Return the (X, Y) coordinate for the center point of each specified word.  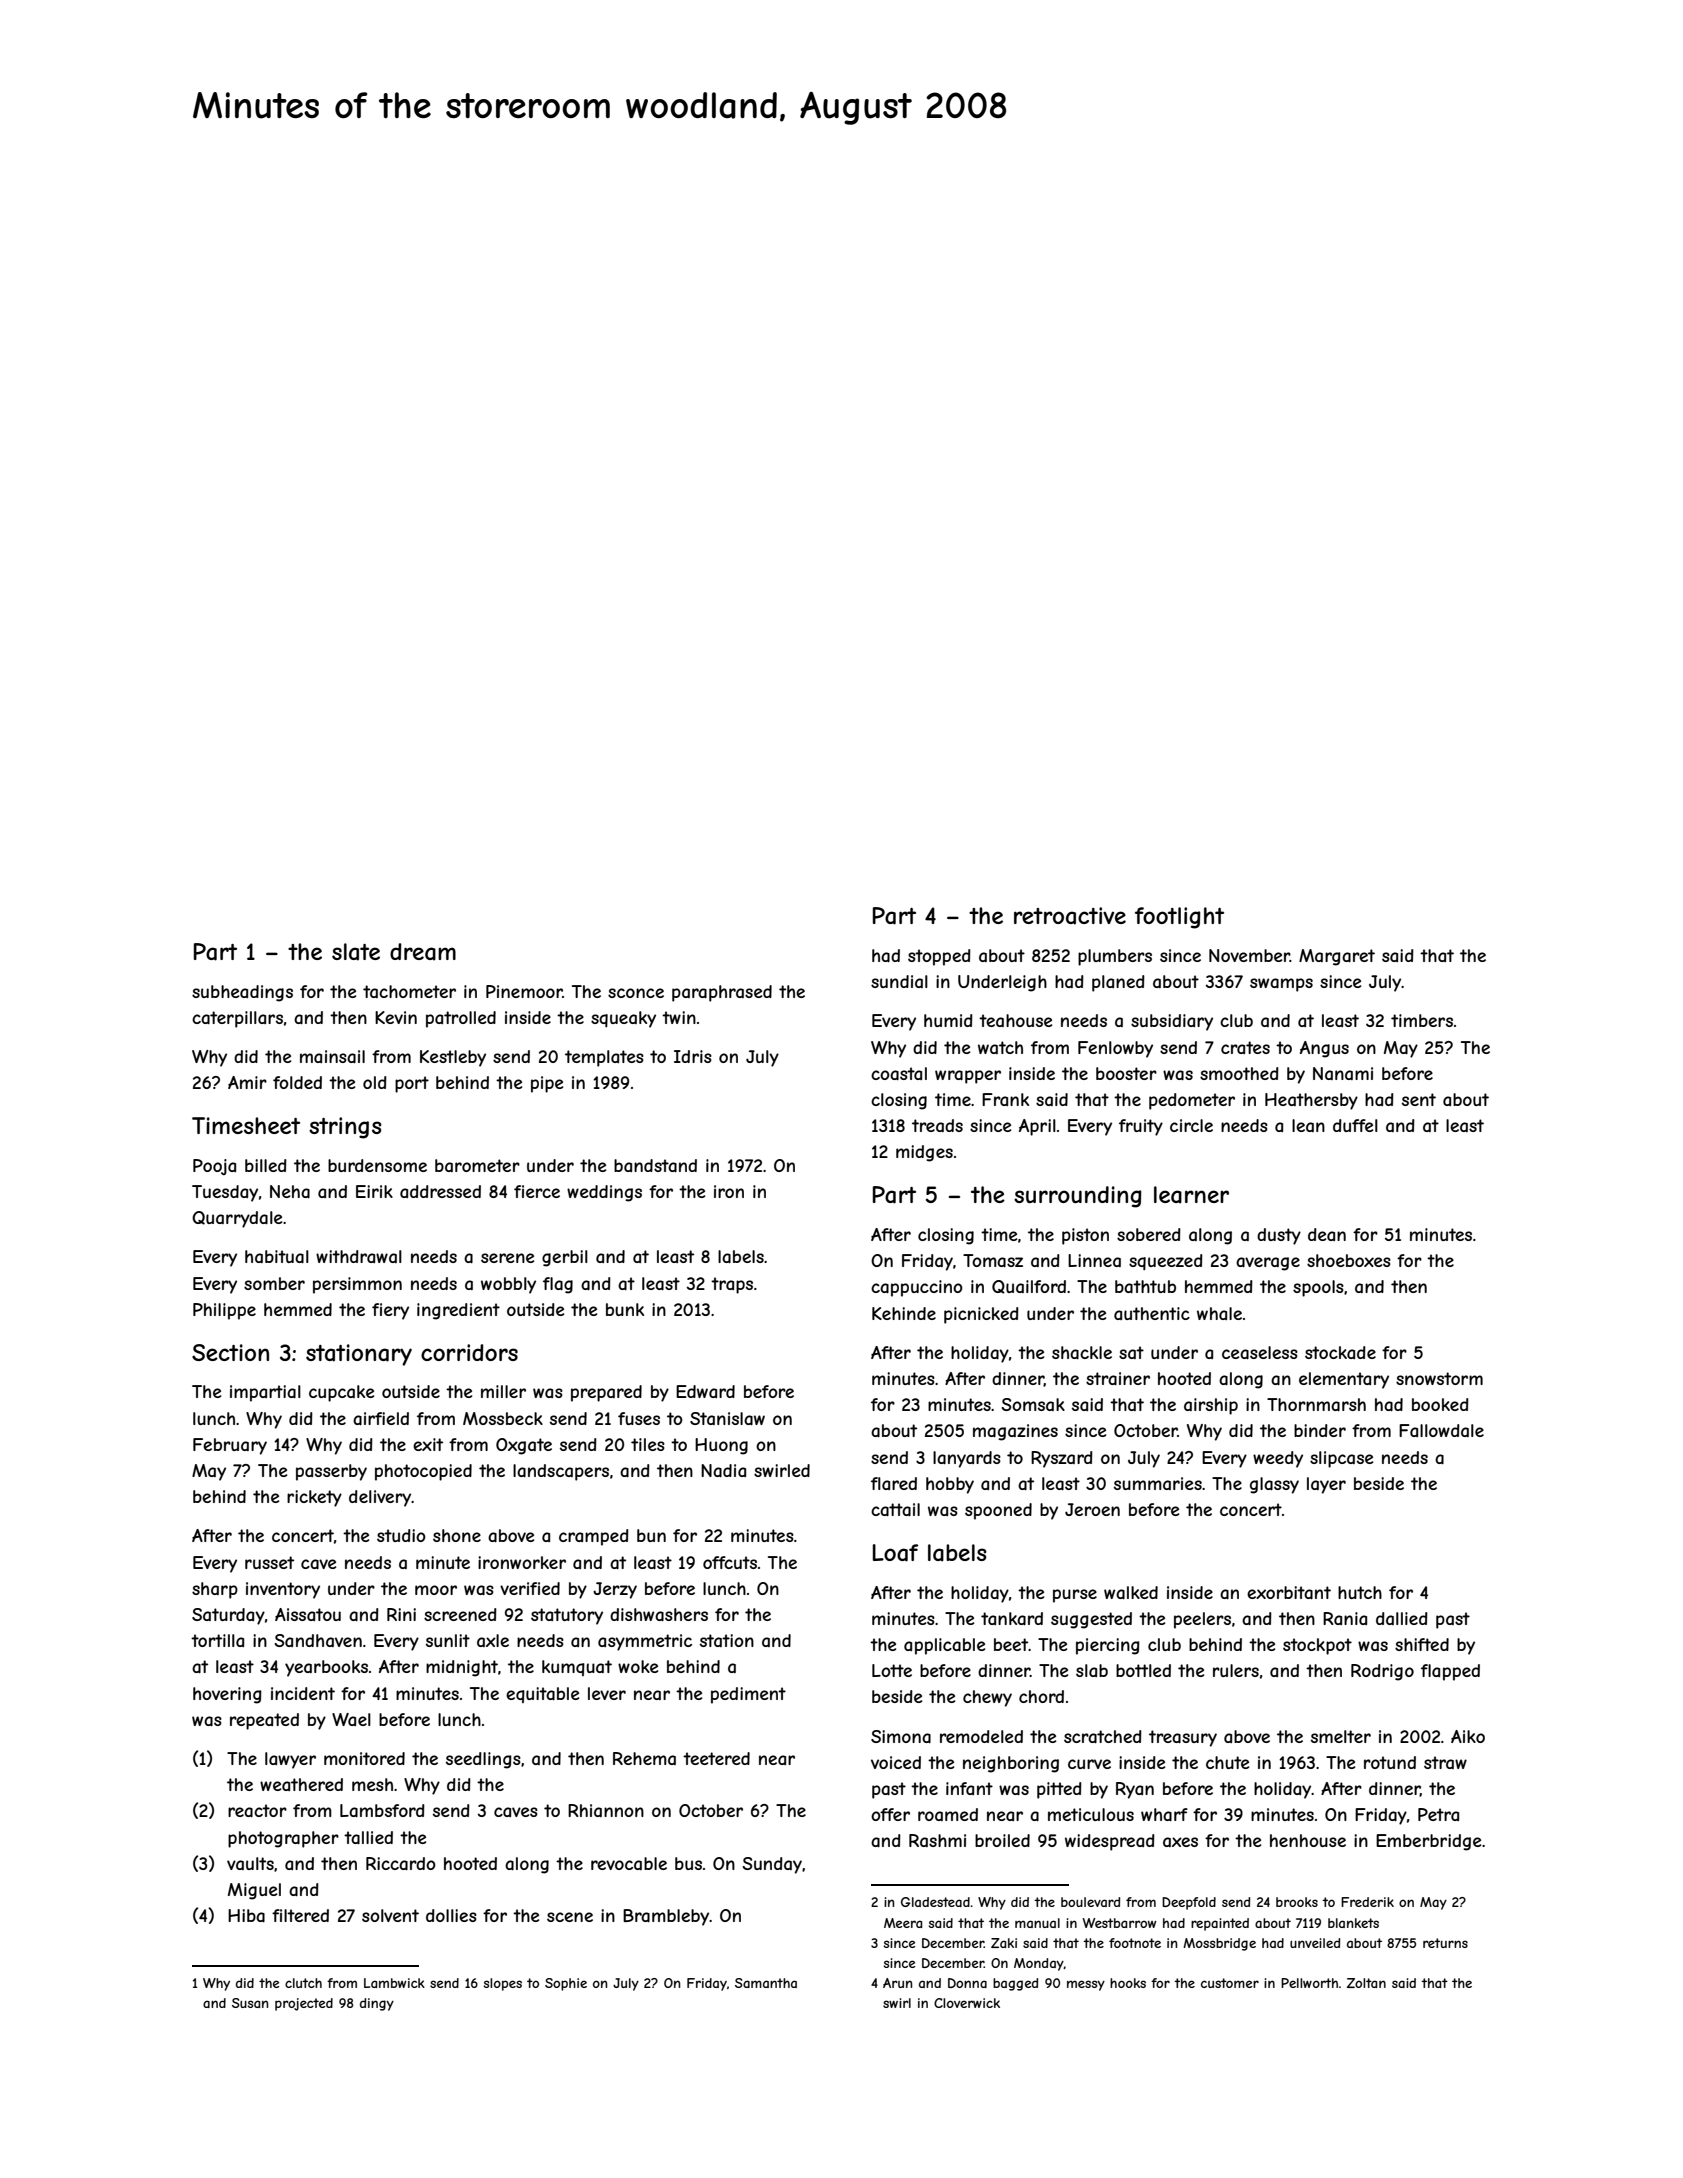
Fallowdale (1441, 1430)
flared (894, 1483)
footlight (1179, 918)
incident (303, 1693)
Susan (250, 2003)
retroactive (1070, 916)
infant (969, 1788)
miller (503, 1391)
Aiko (1468, 1736)
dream (423, 952)
